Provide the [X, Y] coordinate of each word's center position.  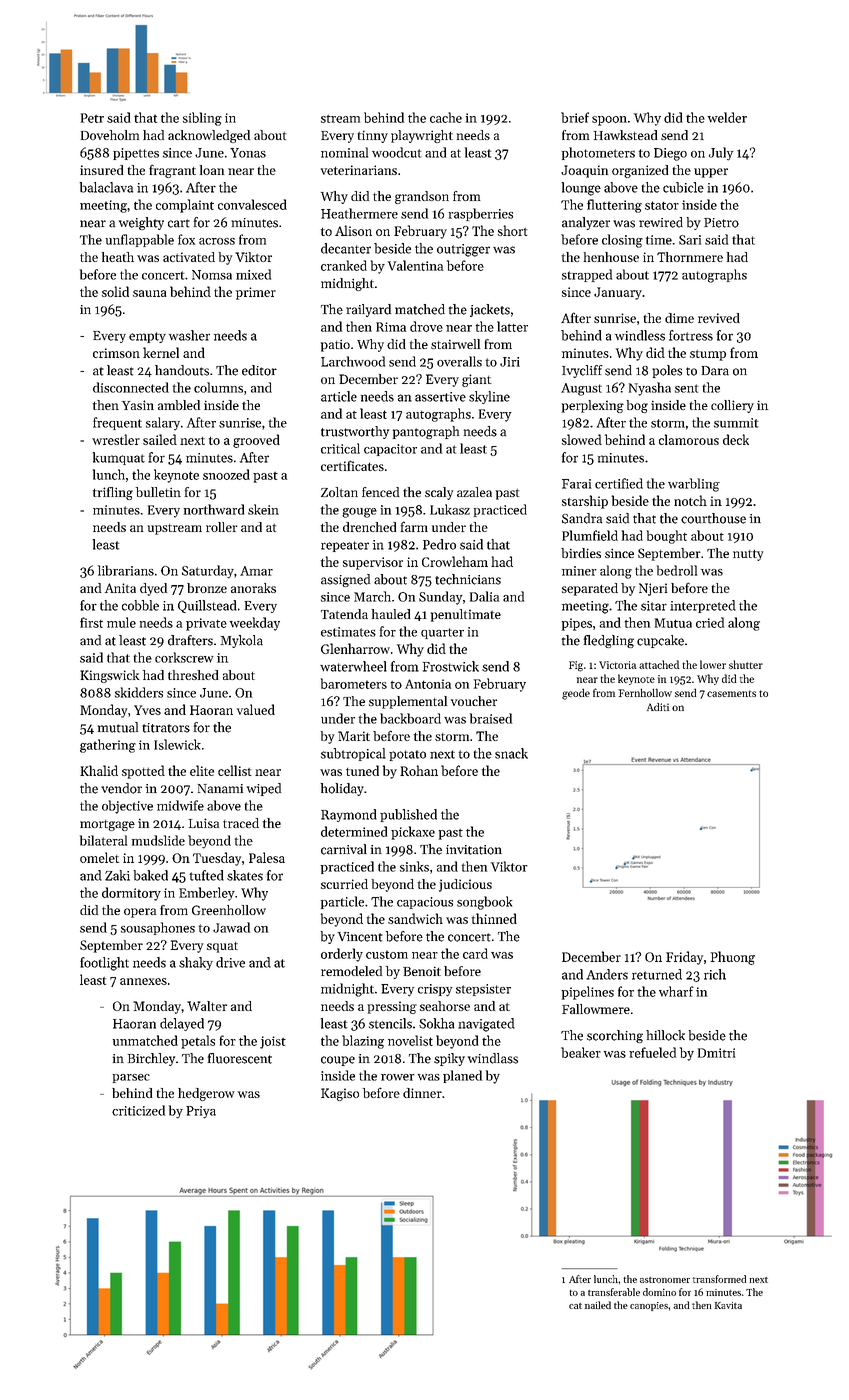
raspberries [481, 214]
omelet [99, 857]
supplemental [408, 702]
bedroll [677, 570]
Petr [92, 118]
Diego [670, 154]
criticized [138, 1110]
